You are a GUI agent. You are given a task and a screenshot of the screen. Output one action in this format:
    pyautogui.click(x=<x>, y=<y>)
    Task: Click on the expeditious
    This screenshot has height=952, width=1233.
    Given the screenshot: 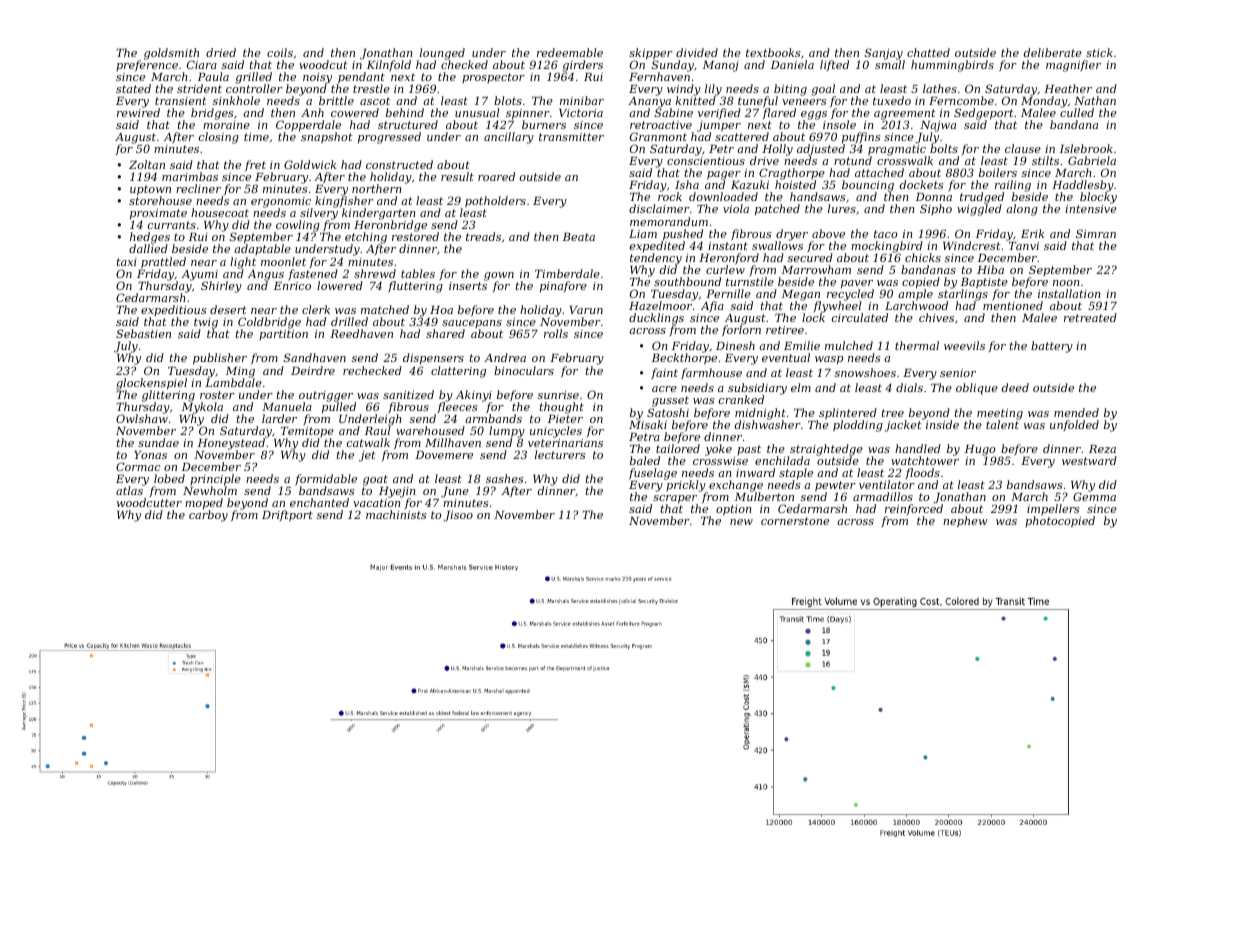 What is the action you would take?
    pyautogui.click(x=173, y=311)
